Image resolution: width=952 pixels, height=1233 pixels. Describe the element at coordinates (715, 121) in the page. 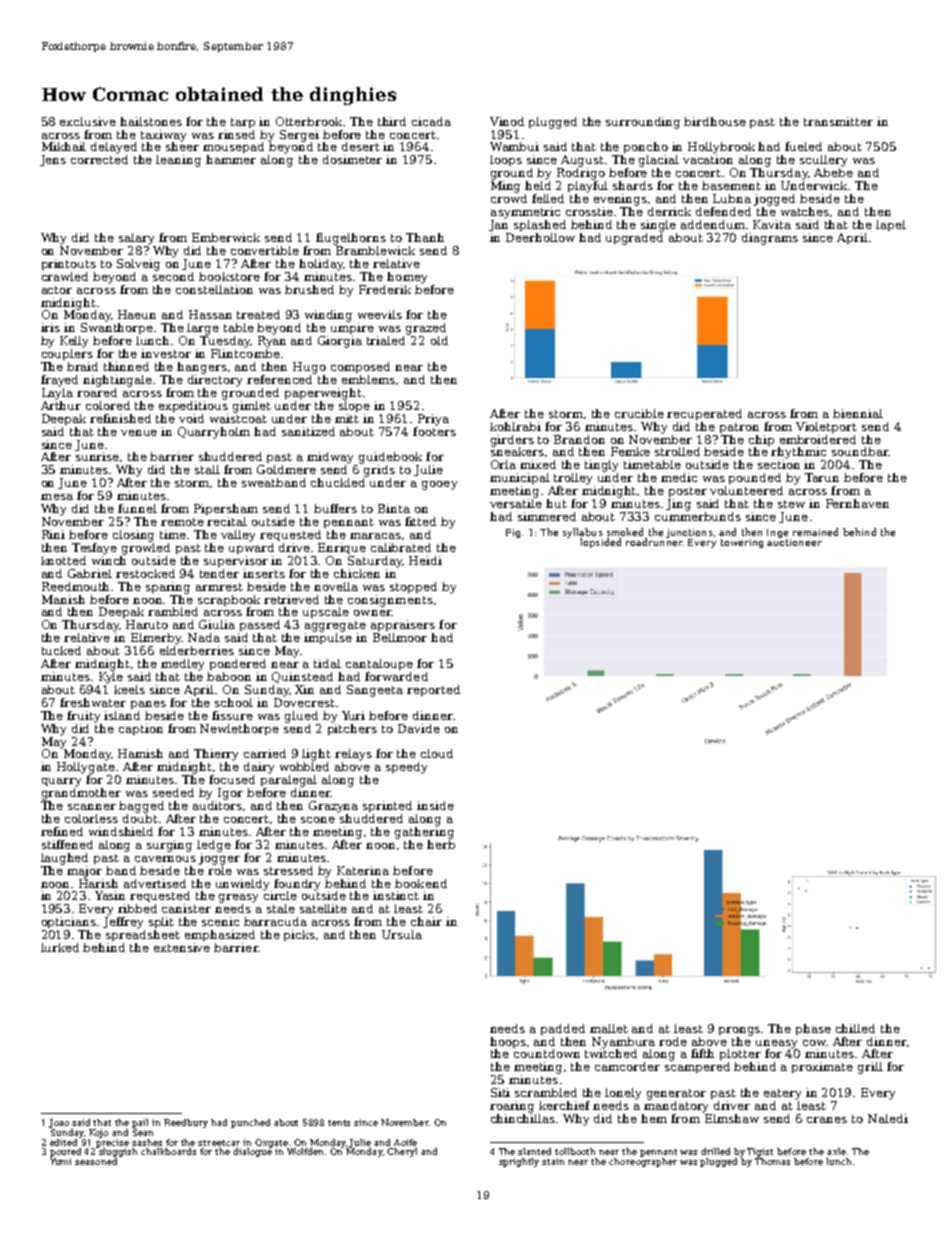

I see `birdhouse` at that location.
